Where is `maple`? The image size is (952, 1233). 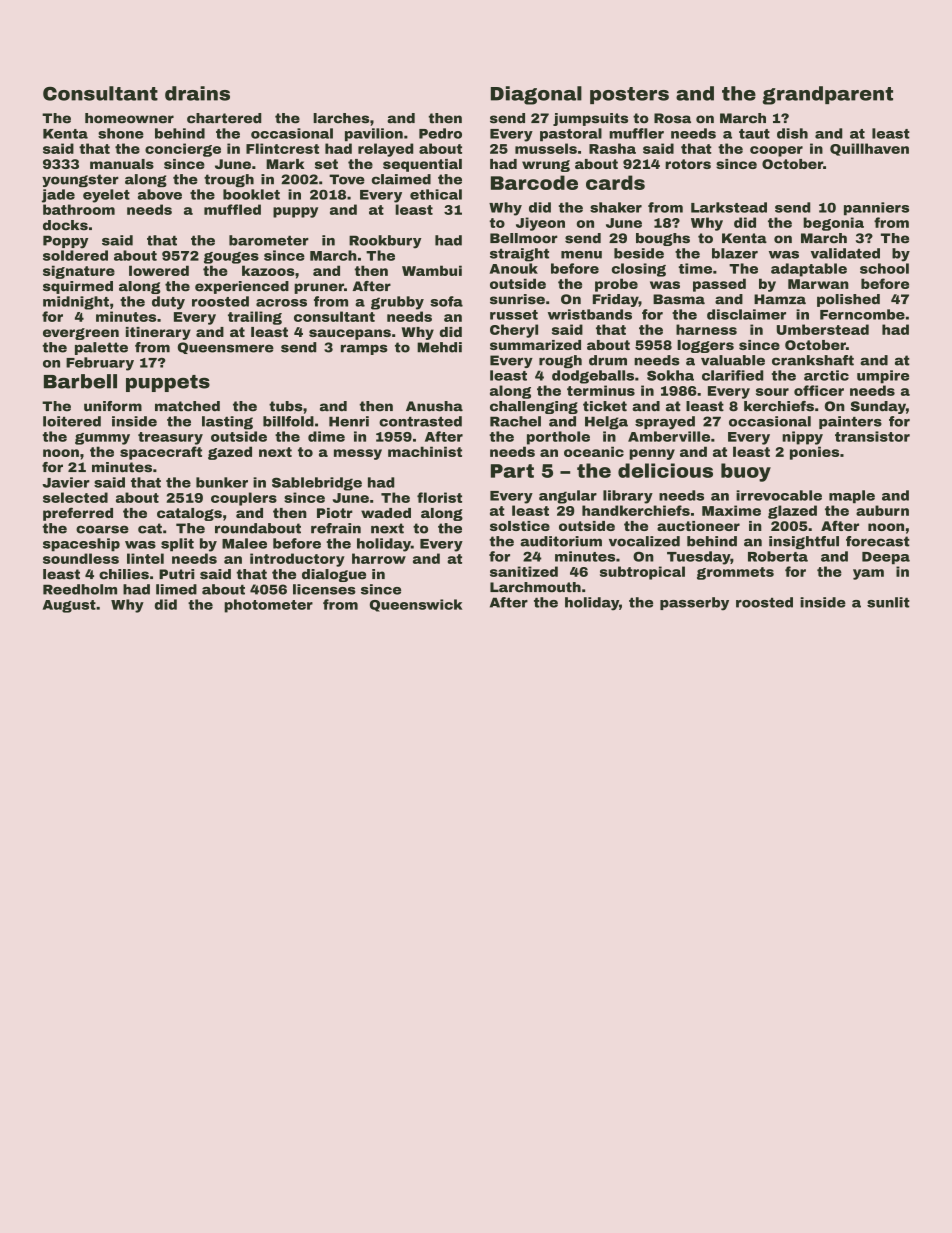
maple is located at coordinates (852, 497).
